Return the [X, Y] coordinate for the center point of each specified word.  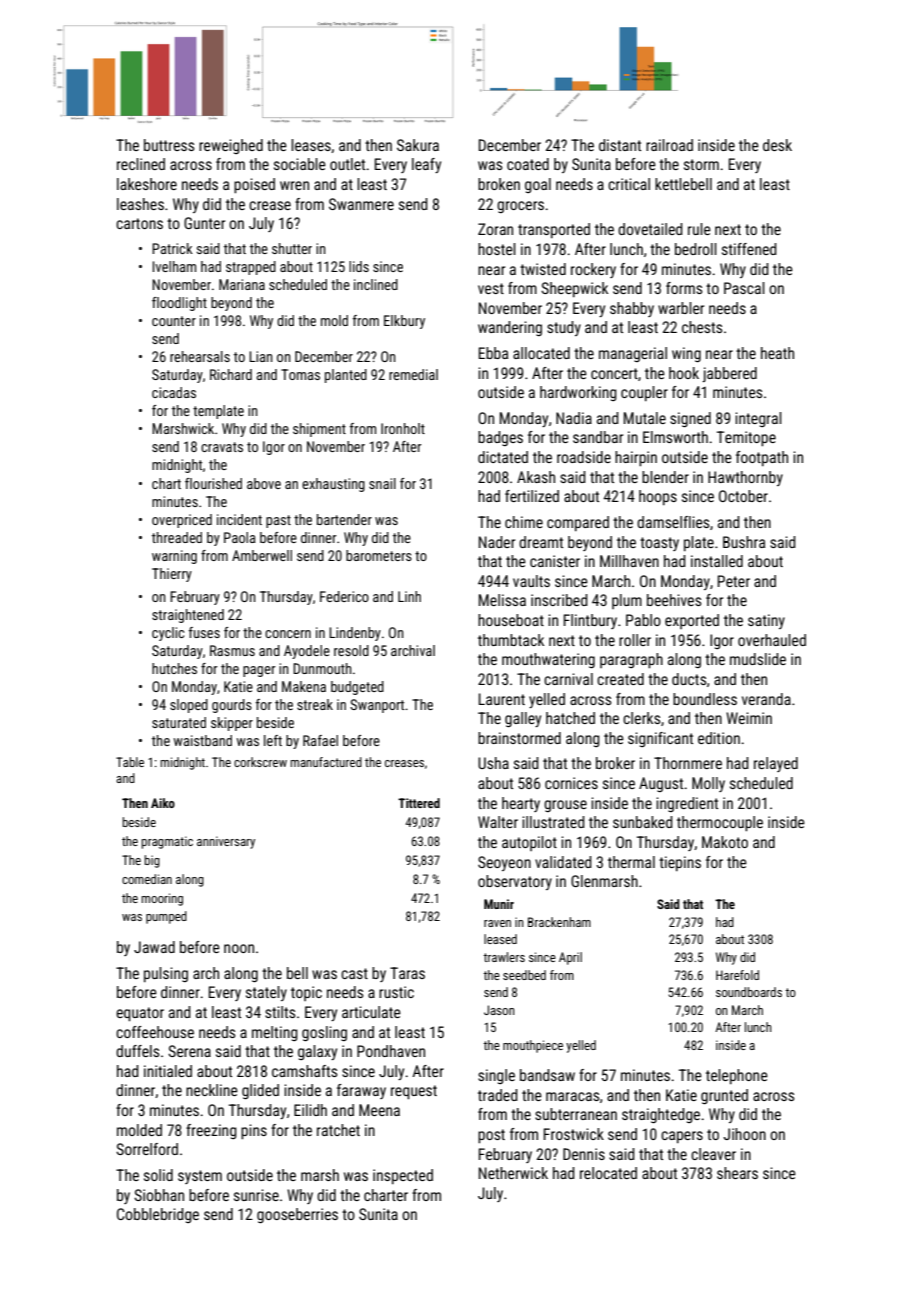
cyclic [168, 634]
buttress [169, 145]
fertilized [532, 496]
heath [777, 353]
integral [758, 419]
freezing [211, 1131]
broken [499, 184]
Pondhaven [391, 1051]
